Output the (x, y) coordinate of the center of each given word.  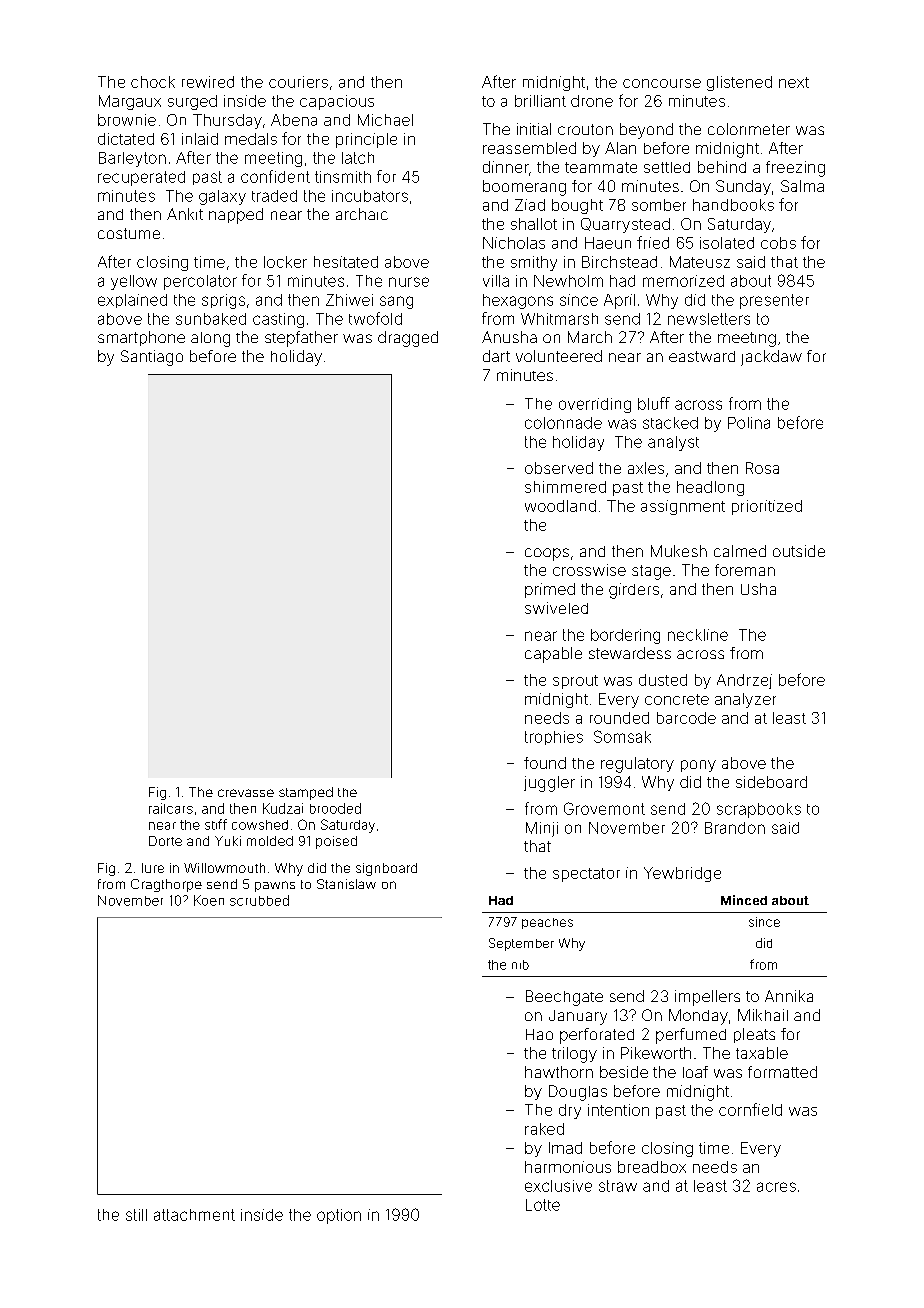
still (136, 1215)
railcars (171, 808)
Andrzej (744, 681)
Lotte (543, 1205)
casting (278, 320)
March (590, 337)
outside (799, 551)
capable (553, 655)
